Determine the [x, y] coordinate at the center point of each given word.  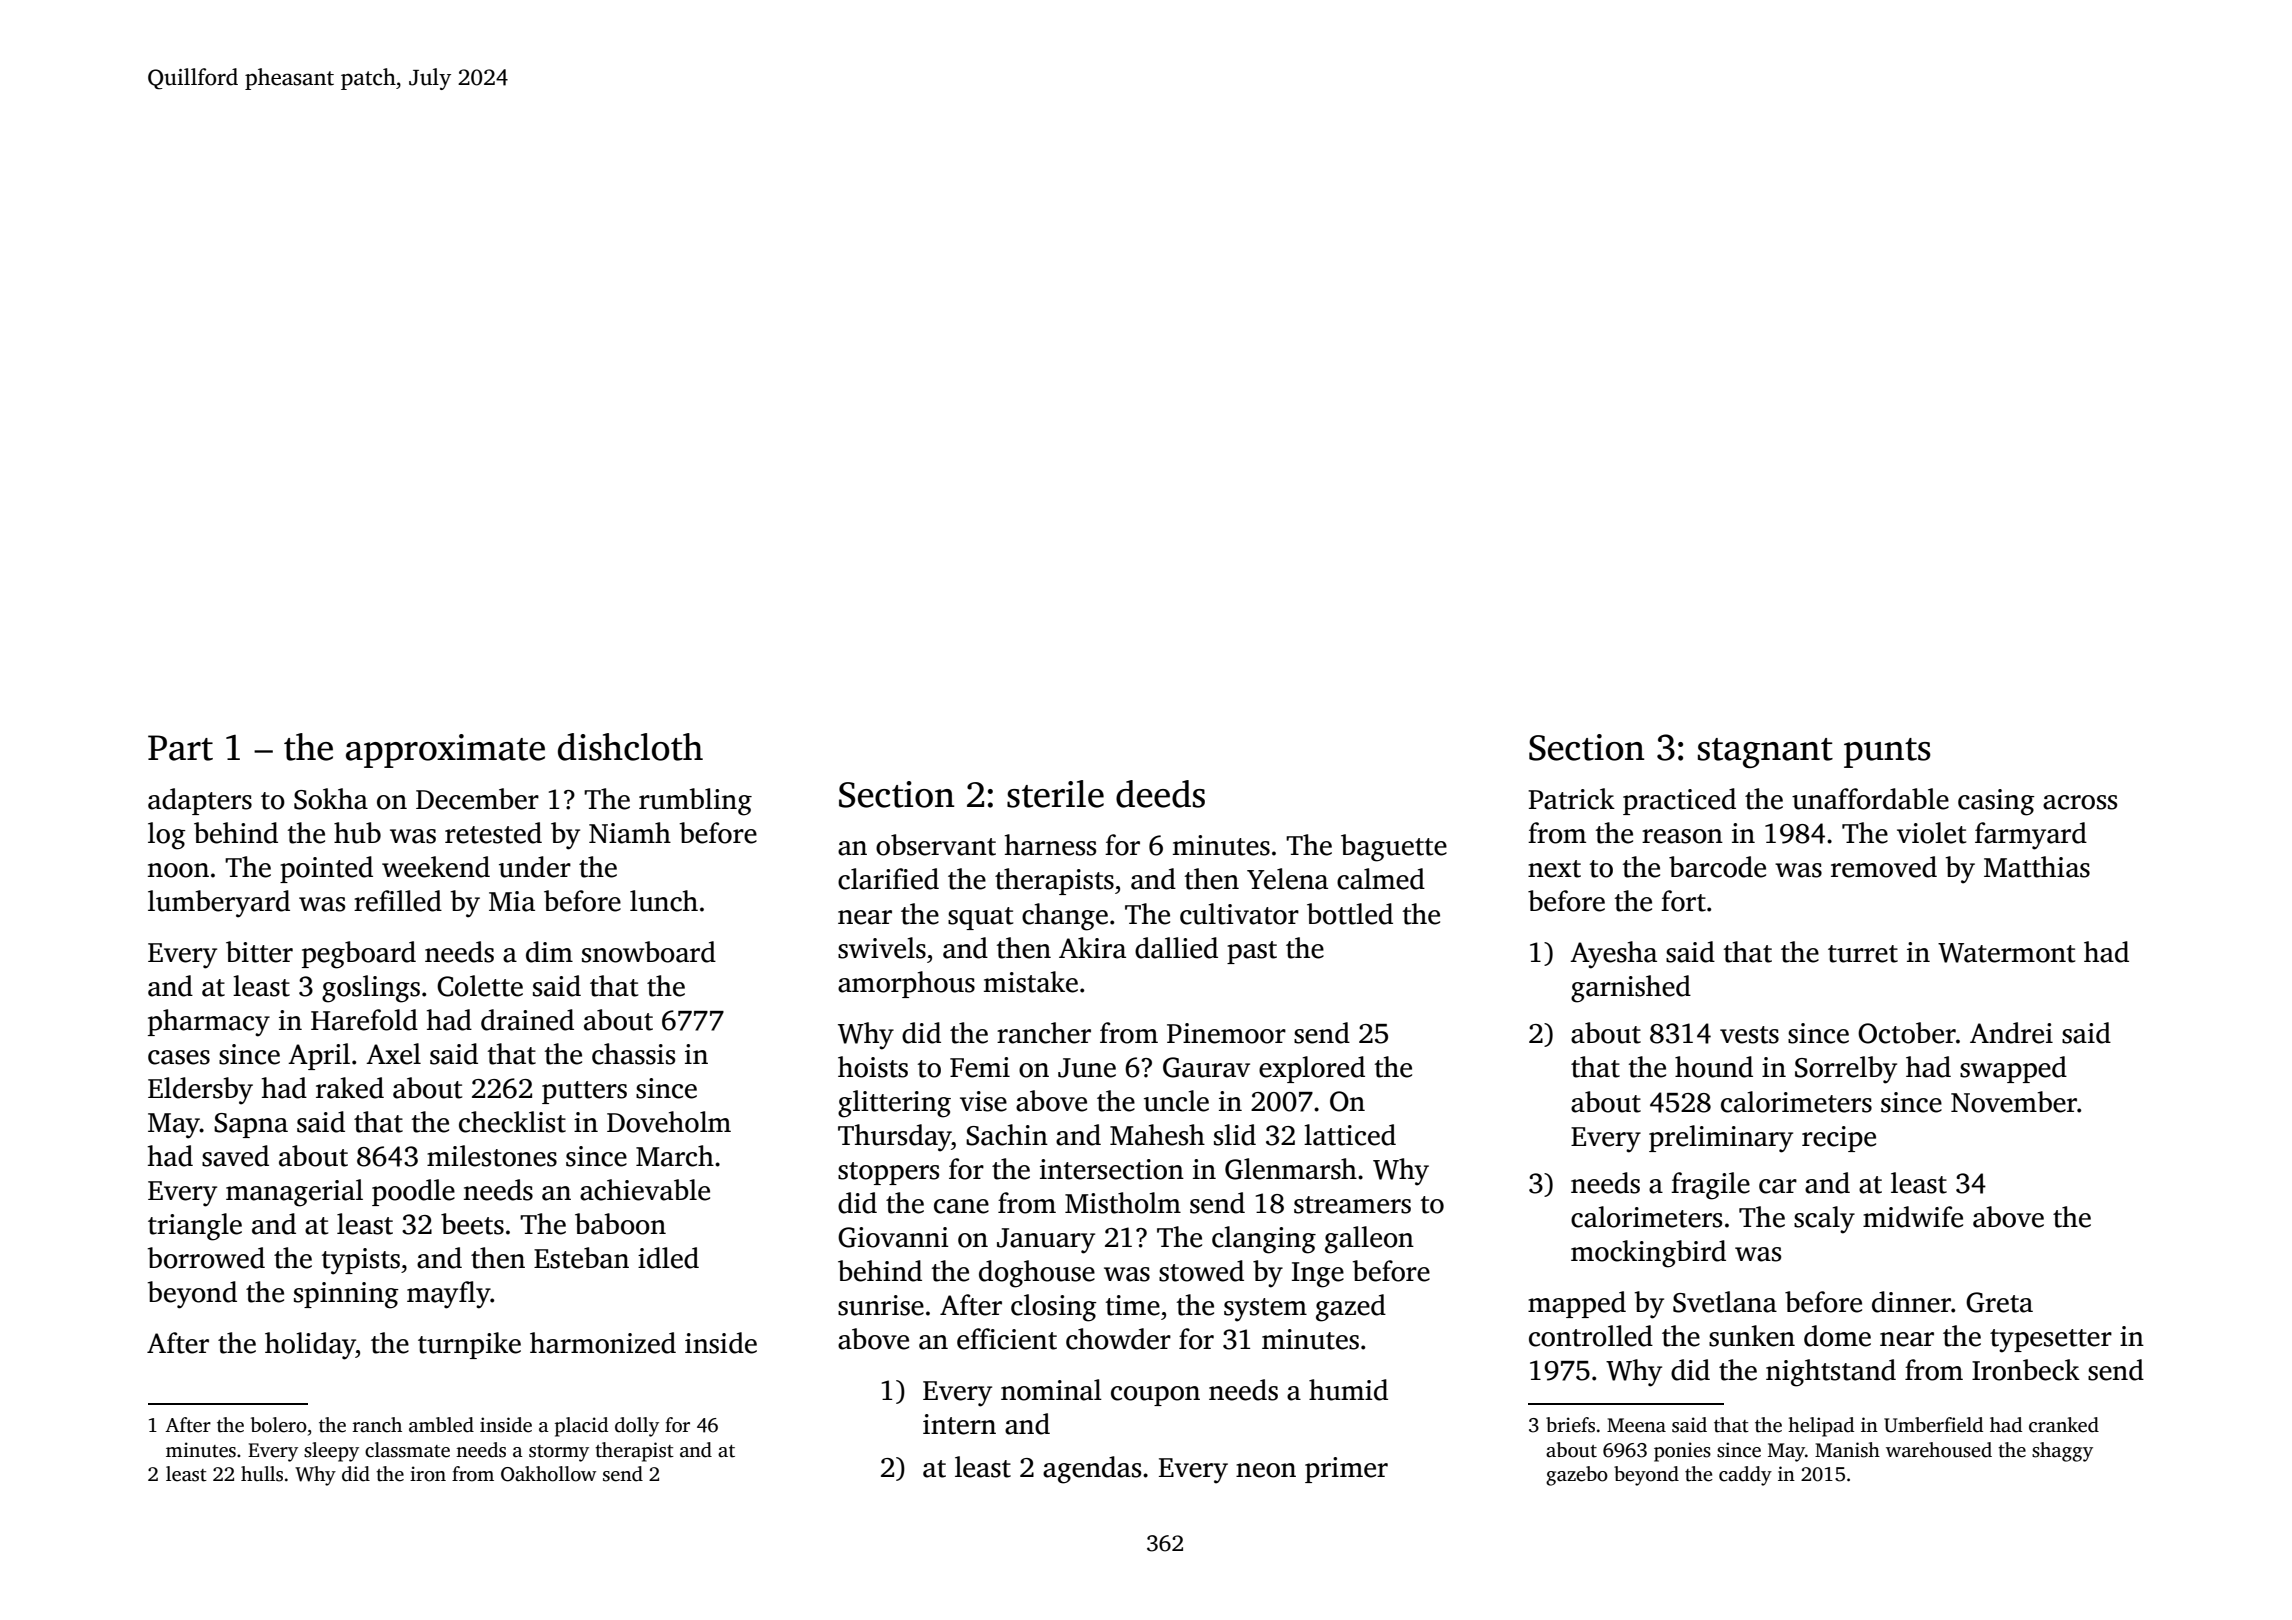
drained [527, 1020]
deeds [1160, 794]
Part [180, 748]
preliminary [1721, 1139]
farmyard [2031, 836]
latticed [1350, 1135]
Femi [980, 1067]
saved [235, 1156]
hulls [262, 1474]
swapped [2013, 1069]
